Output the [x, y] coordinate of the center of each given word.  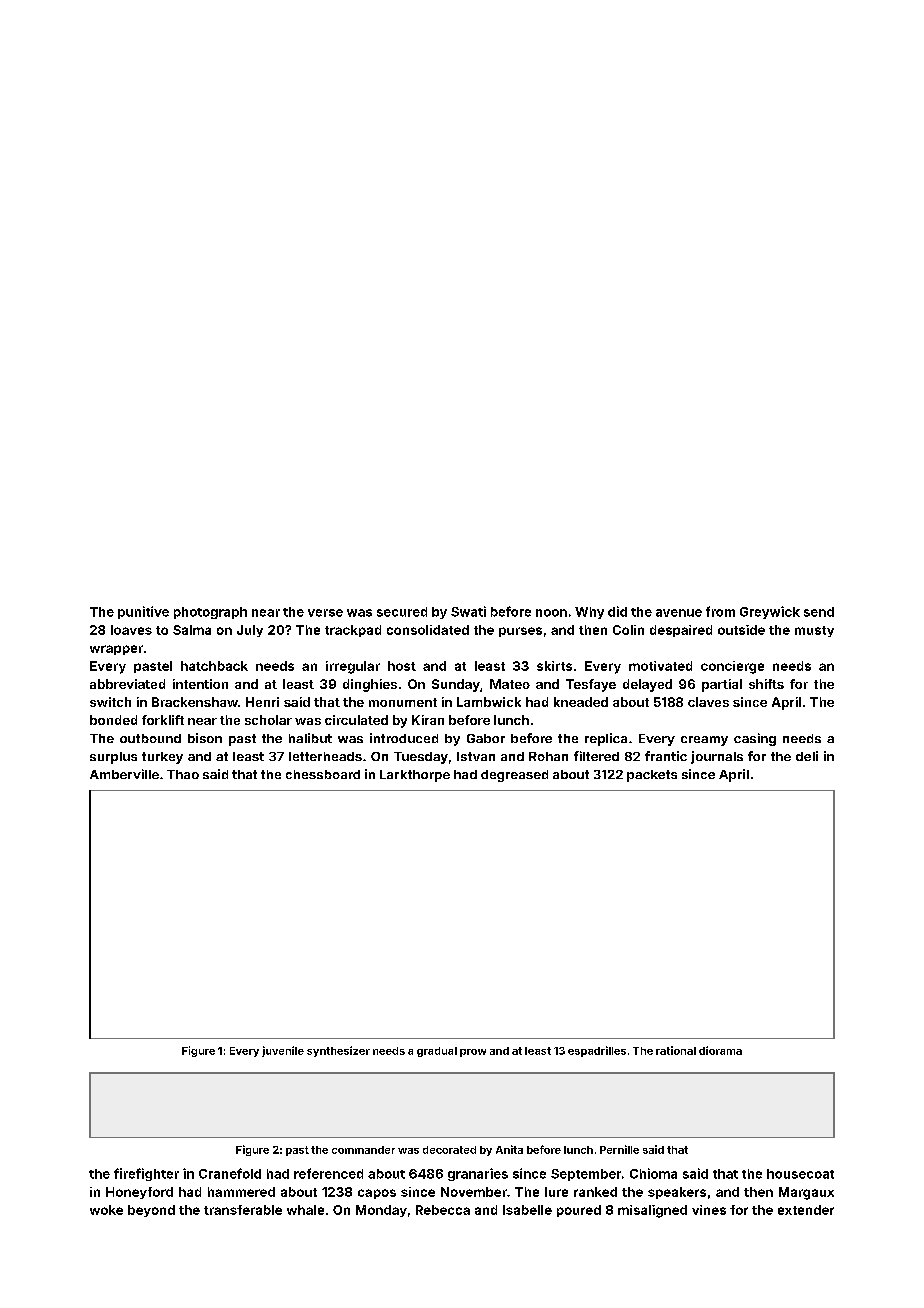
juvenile [283, 1051]
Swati [468, 611]
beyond [151, 1211]
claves [708, 702]
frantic [666, 756]
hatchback [214, 666]
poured [579, 1211]
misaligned [652, 1211]
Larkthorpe [415, 776]
